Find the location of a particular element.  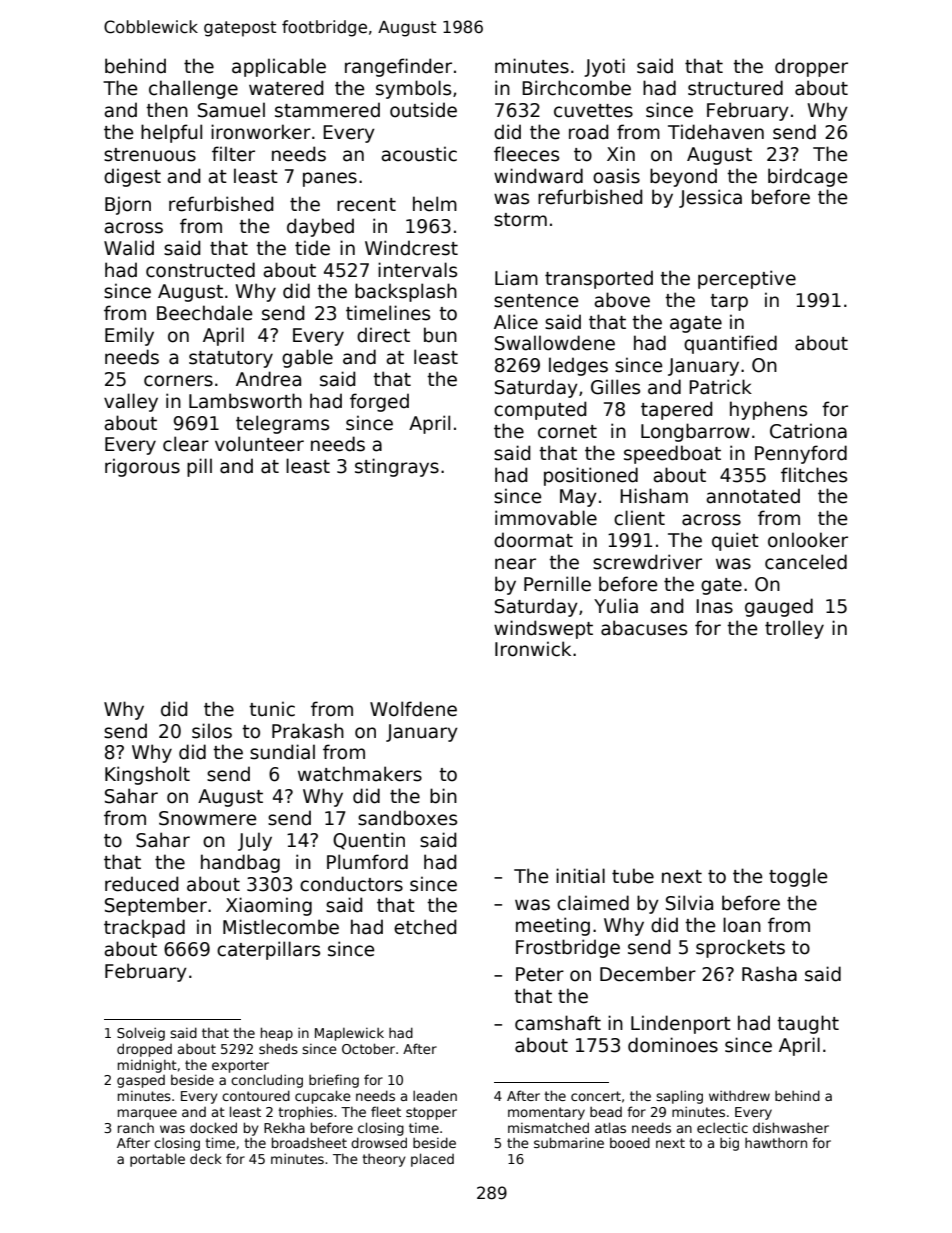

submarine is located at coordinates (569, 1142).
